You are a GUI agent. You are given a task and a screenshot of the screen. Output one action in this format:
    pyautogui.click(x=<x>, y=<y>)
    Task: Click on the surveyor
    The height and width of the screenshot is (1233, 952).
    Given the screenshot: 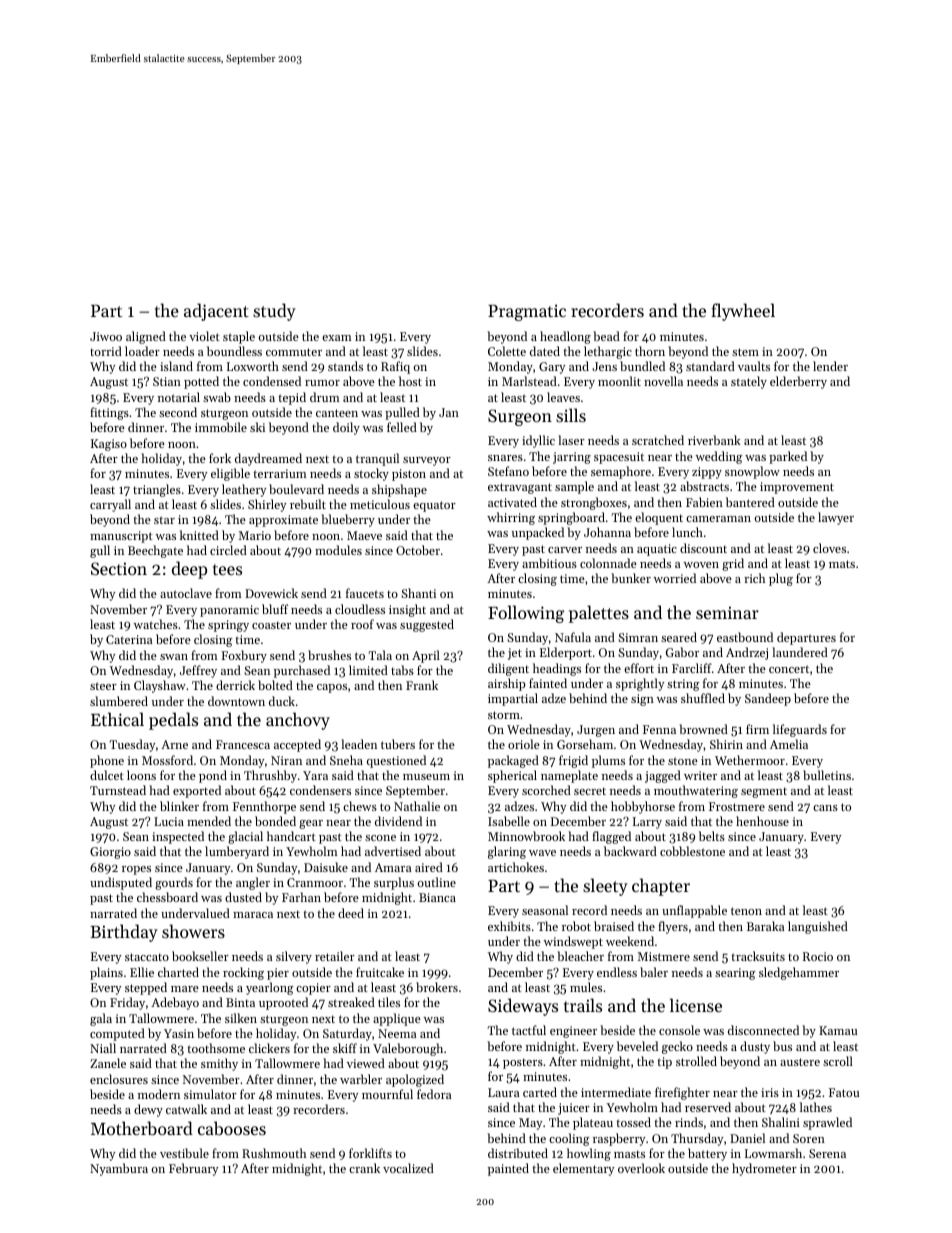 What is the action you would take?
    pyautogui.click(x=427, y=461)
